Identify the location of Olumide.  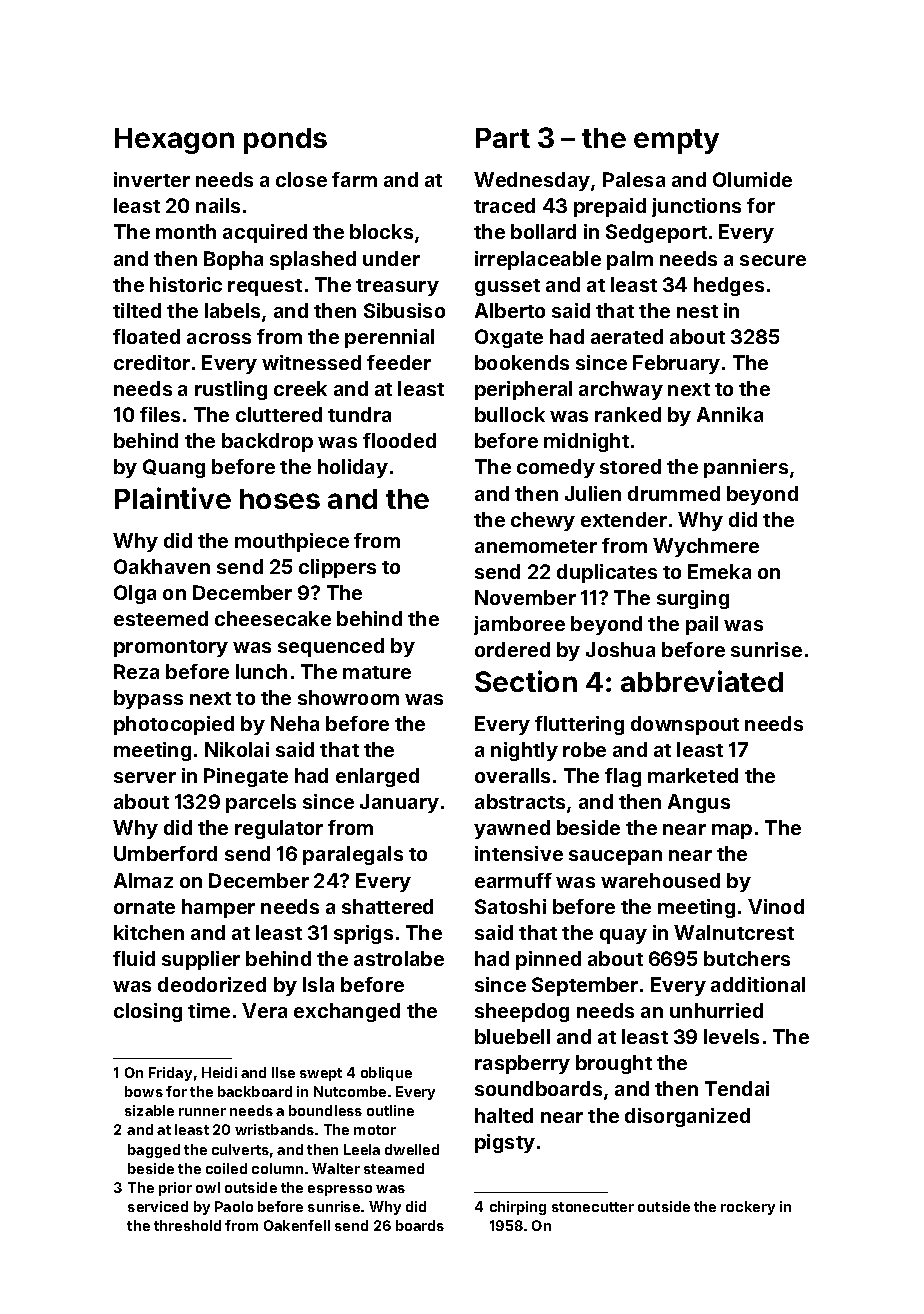
(752, 179).
